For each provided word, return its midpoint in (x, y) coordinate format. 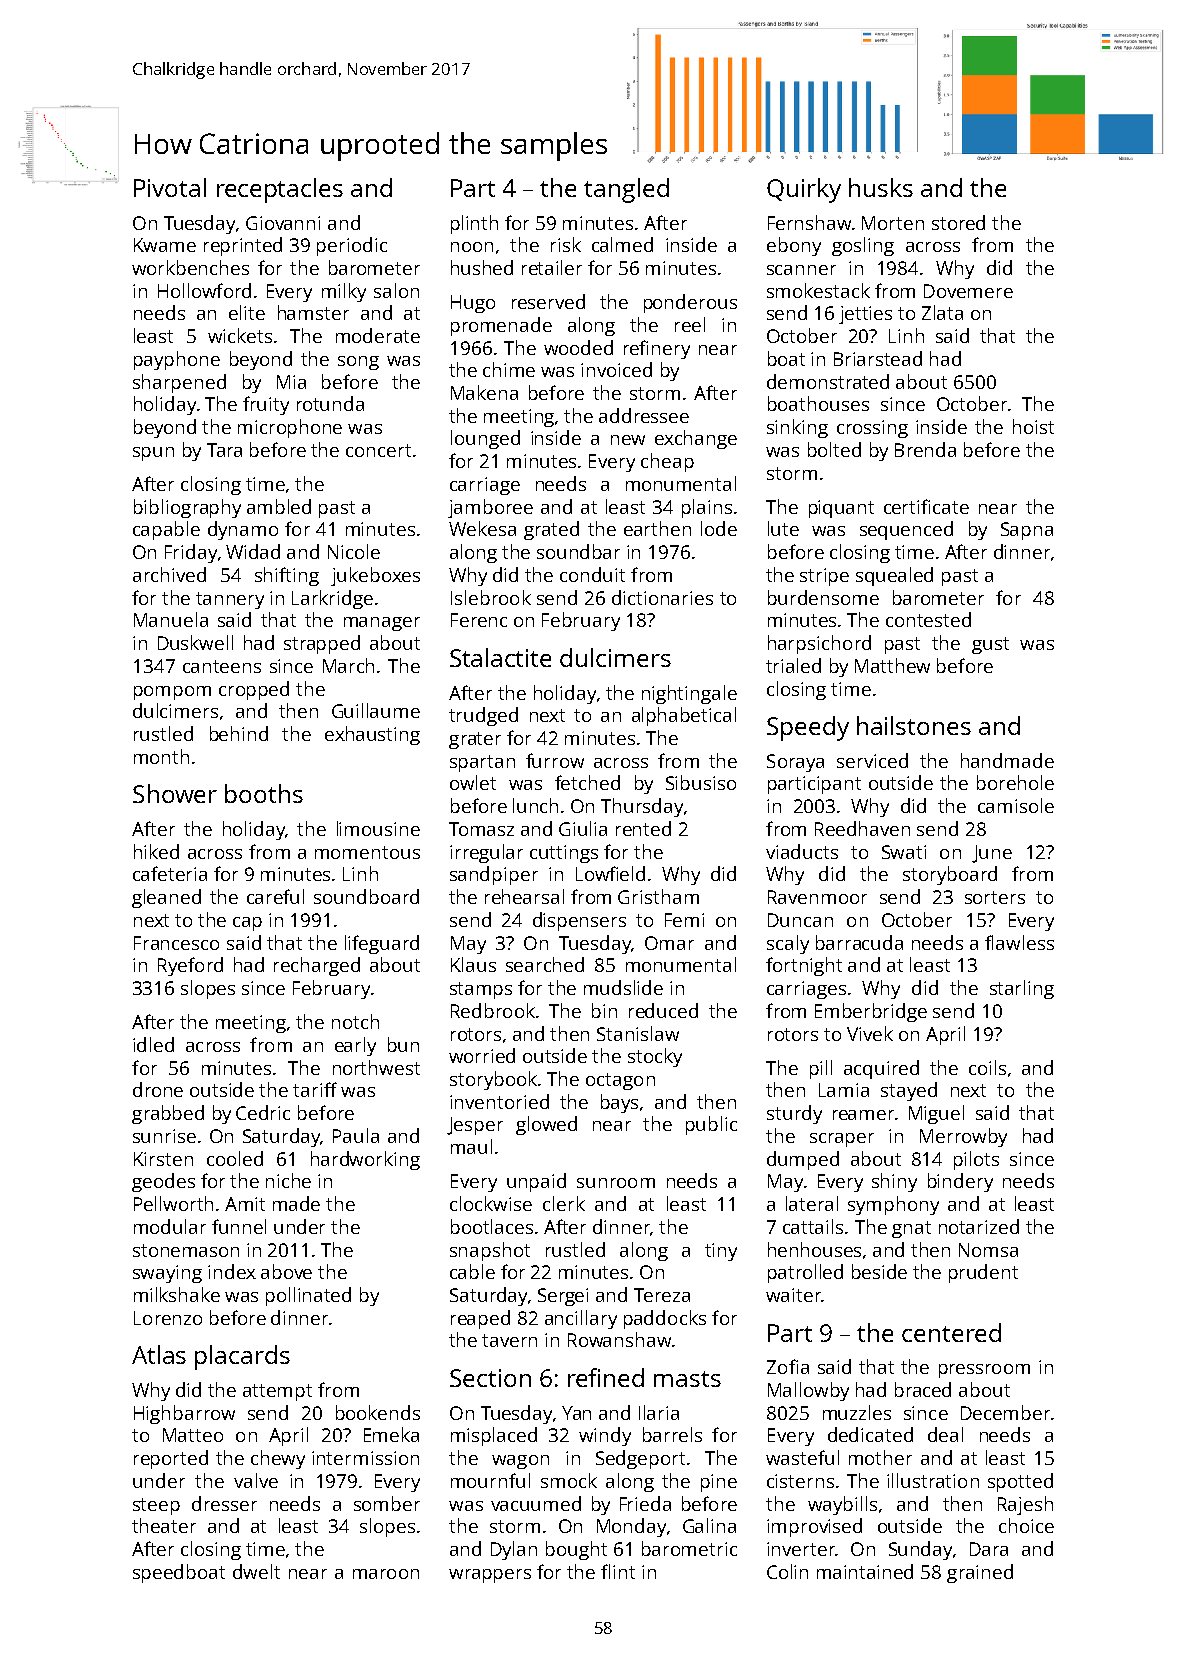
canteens (222, 666)
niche (288, 1180)
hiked (156, 851)
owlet (473, 782)
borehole (1015, 782)
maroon (386, 1574)
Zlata (942, 312)
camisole (1016, 805)
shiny (894, 1182)
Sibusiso (701, 782)
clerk (564, 1203)
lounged (485, 439)
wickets (240, 335)
